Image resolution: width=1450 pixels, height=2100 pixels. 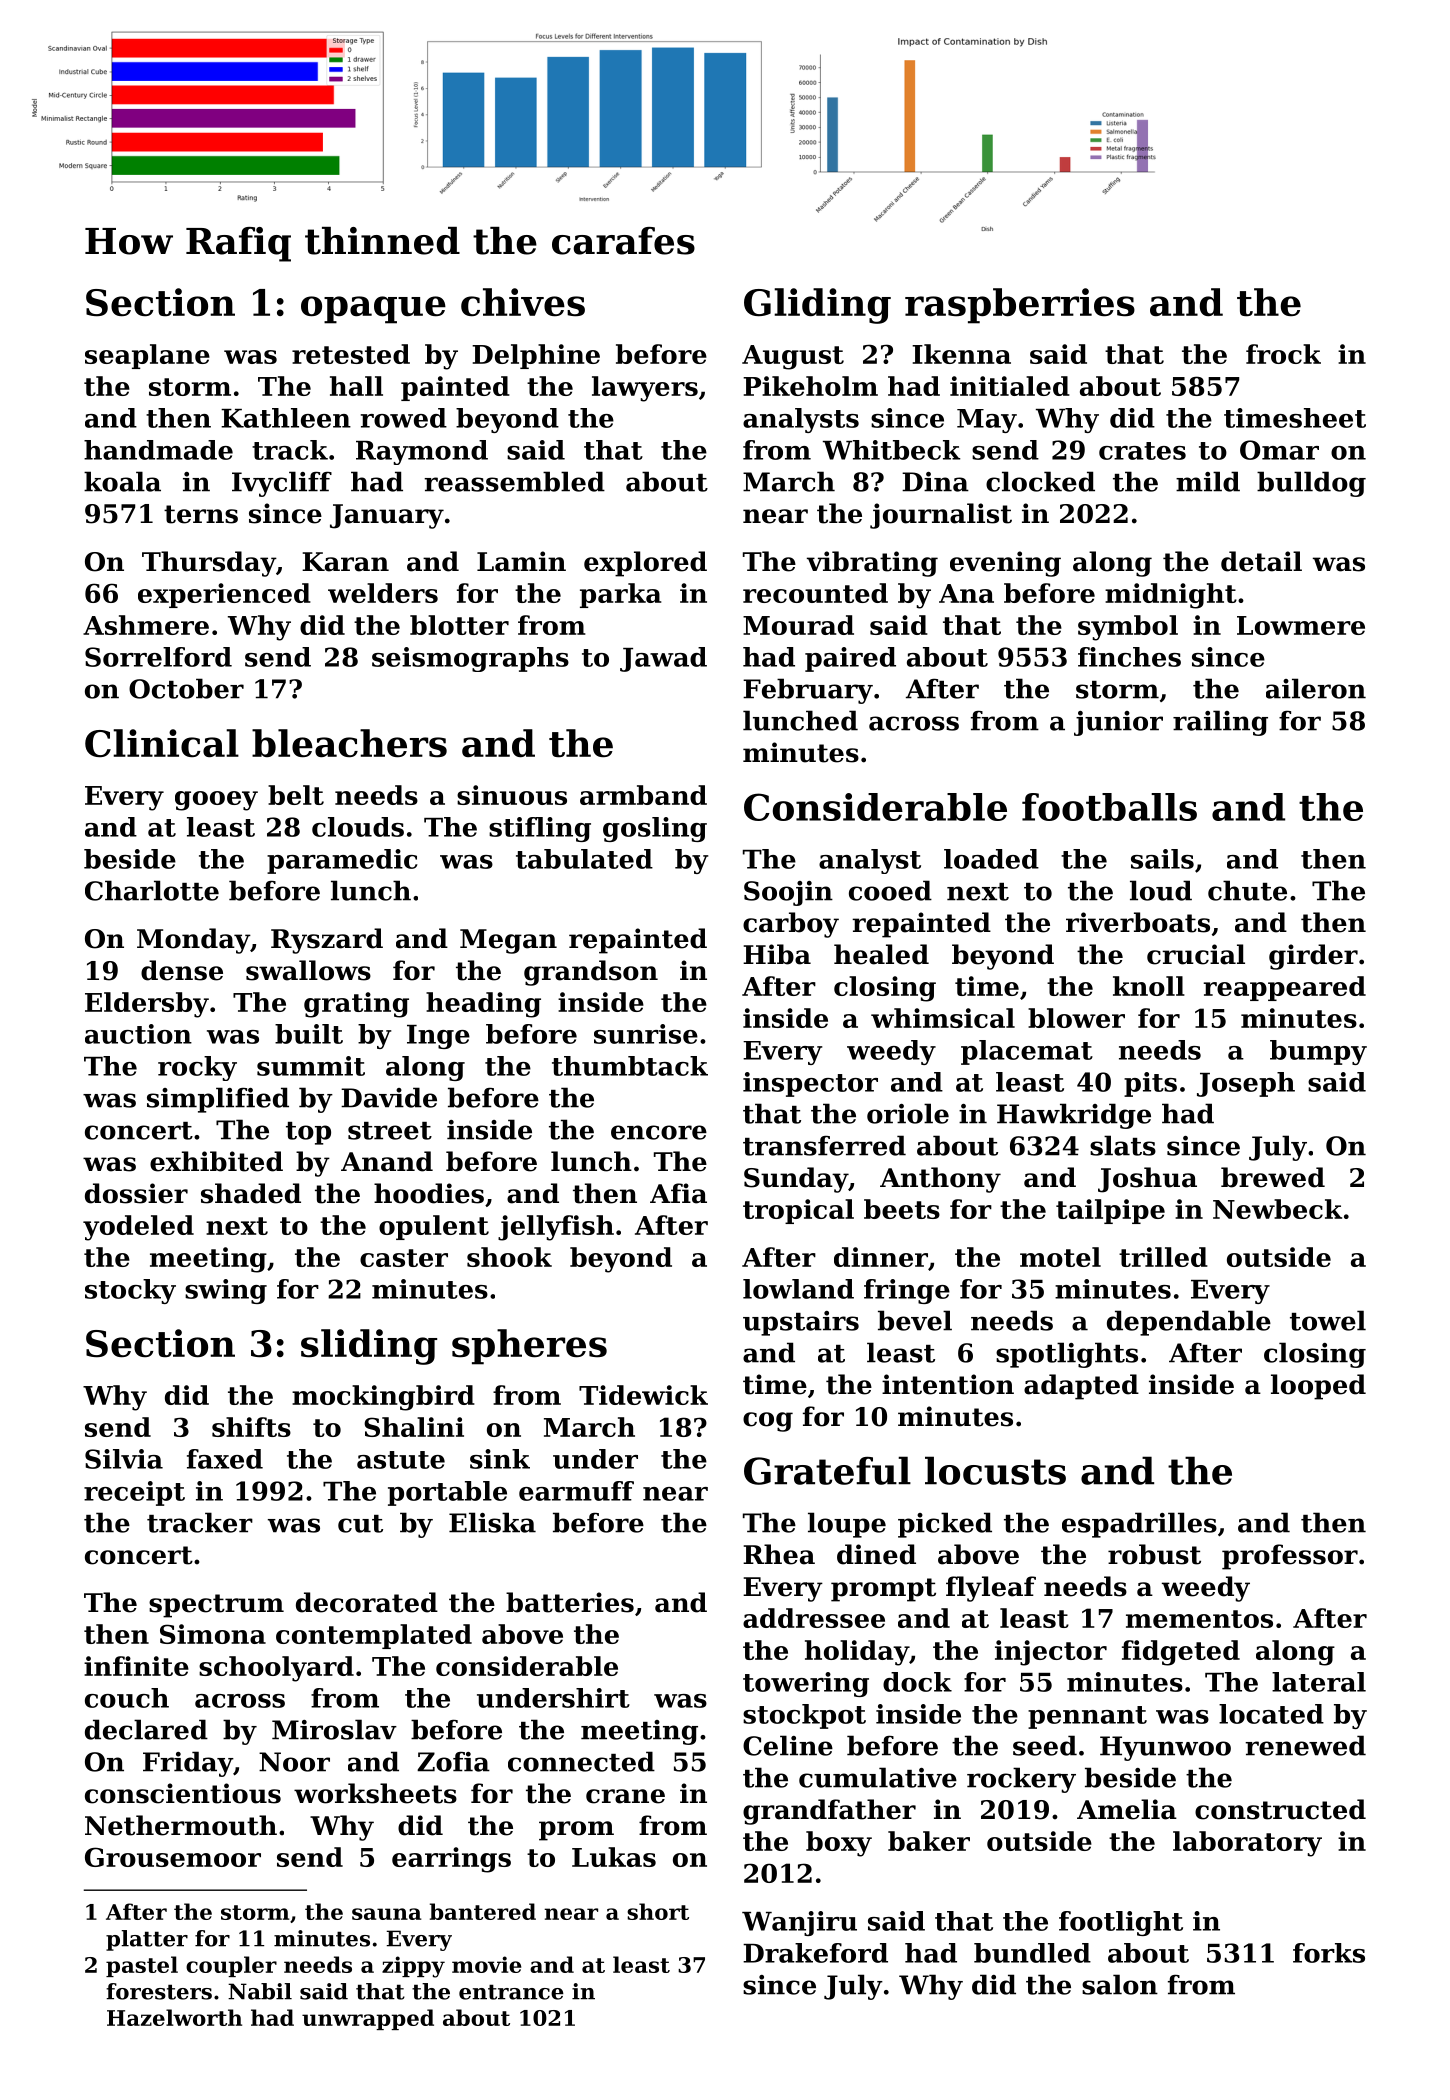 What do you see at coordinates (181, 1825) in the screenshot?
I see `Nethermouth` at bounding box center [181, 1825].
